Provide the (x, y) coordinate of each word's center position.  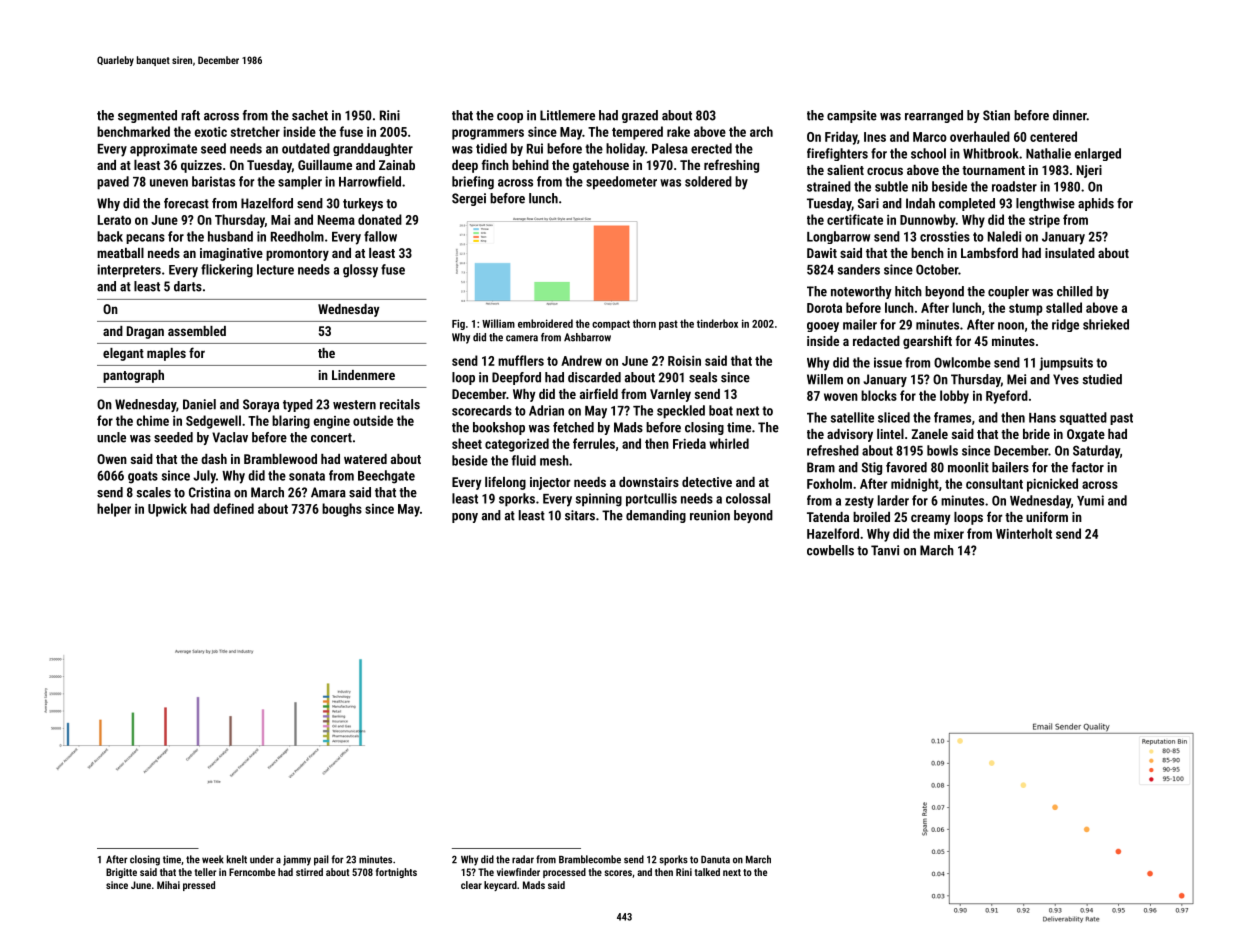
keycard (500, 886)
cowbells (830, 550)
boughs (342, 510)
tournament (993, 170)
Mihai (168, 885)
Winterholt (1024, 533)
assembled (197, 331)
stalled (1064, 307)
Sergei (469, 199)
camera (522, 338)
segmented (147, 116)
